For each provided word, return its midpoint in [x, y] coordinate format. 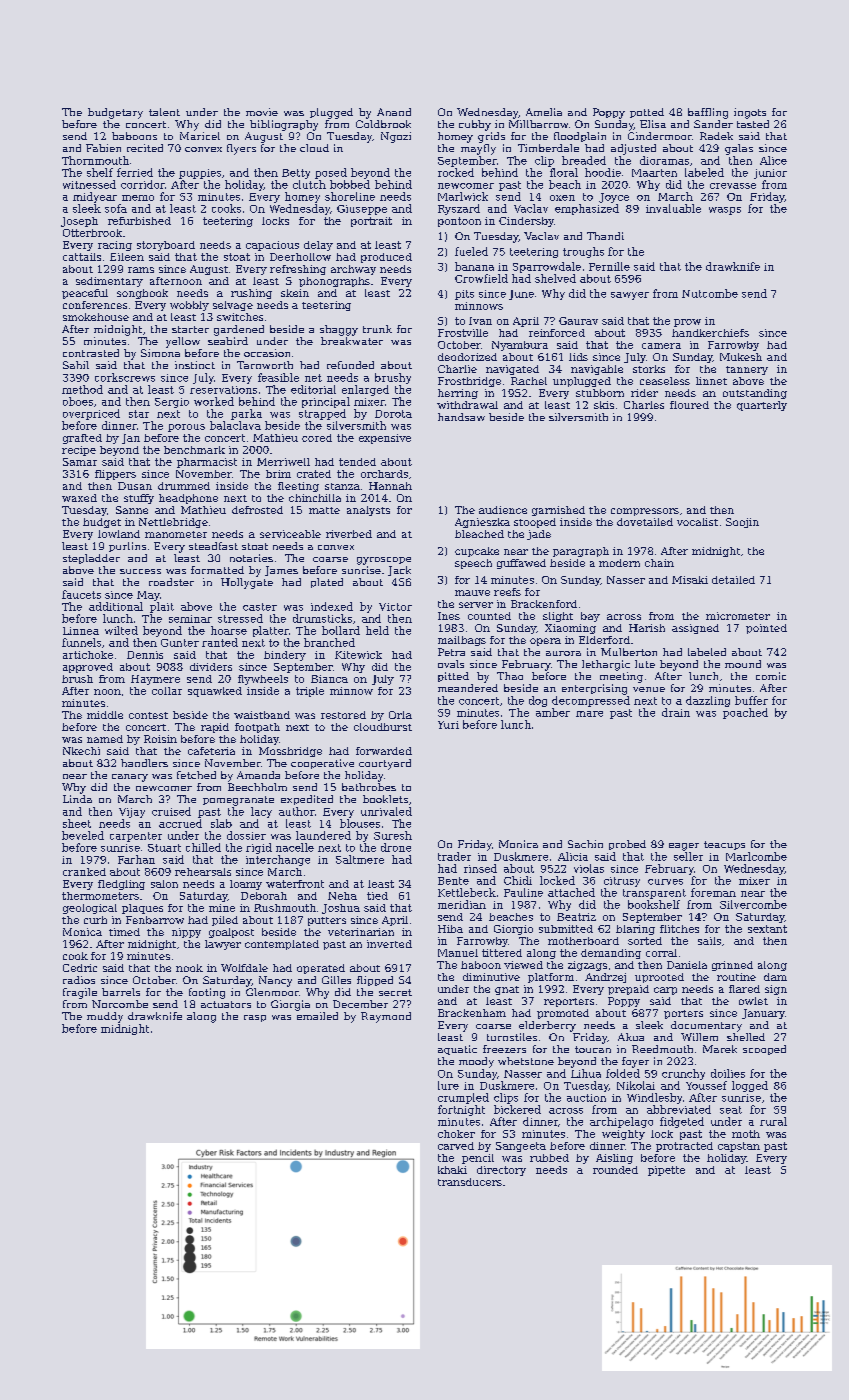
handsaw [461, 417]
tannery [747, 370]
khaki [452, 1170]
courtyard [385, 764]
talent [164, 112]
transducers [470, 1182]
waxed [79, 498]
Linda [77, 799]
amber [553, 712]
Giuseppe [362, 210]
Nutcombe [710, 293]
